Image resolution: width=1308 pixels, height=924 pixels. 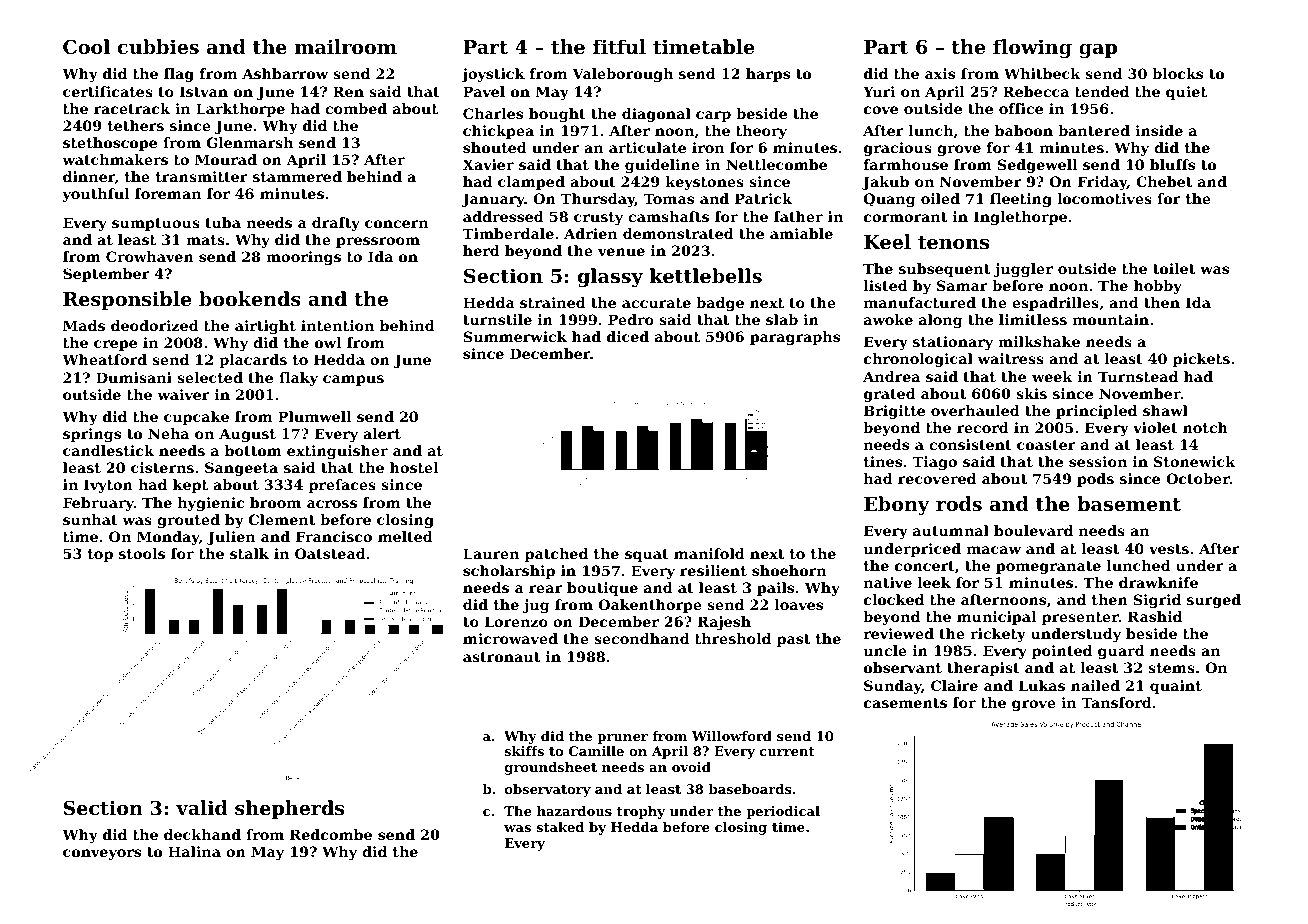 What do you see at coordinates (102, 854) in the screenshot?
I see `conveyors` at bounding box center [102, 854].
